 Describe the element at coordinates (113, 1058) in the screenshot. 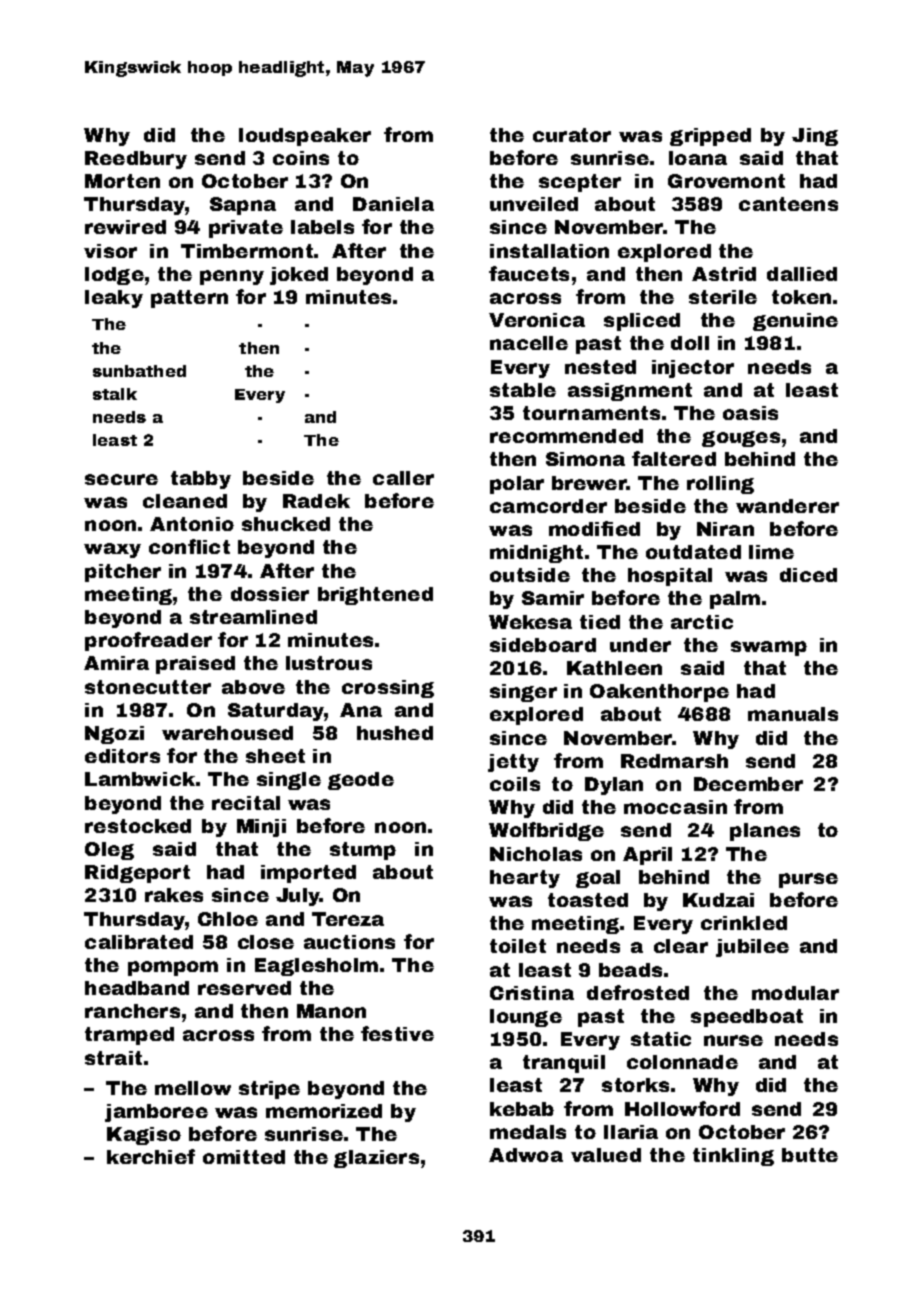

I see `strait` at that location.
